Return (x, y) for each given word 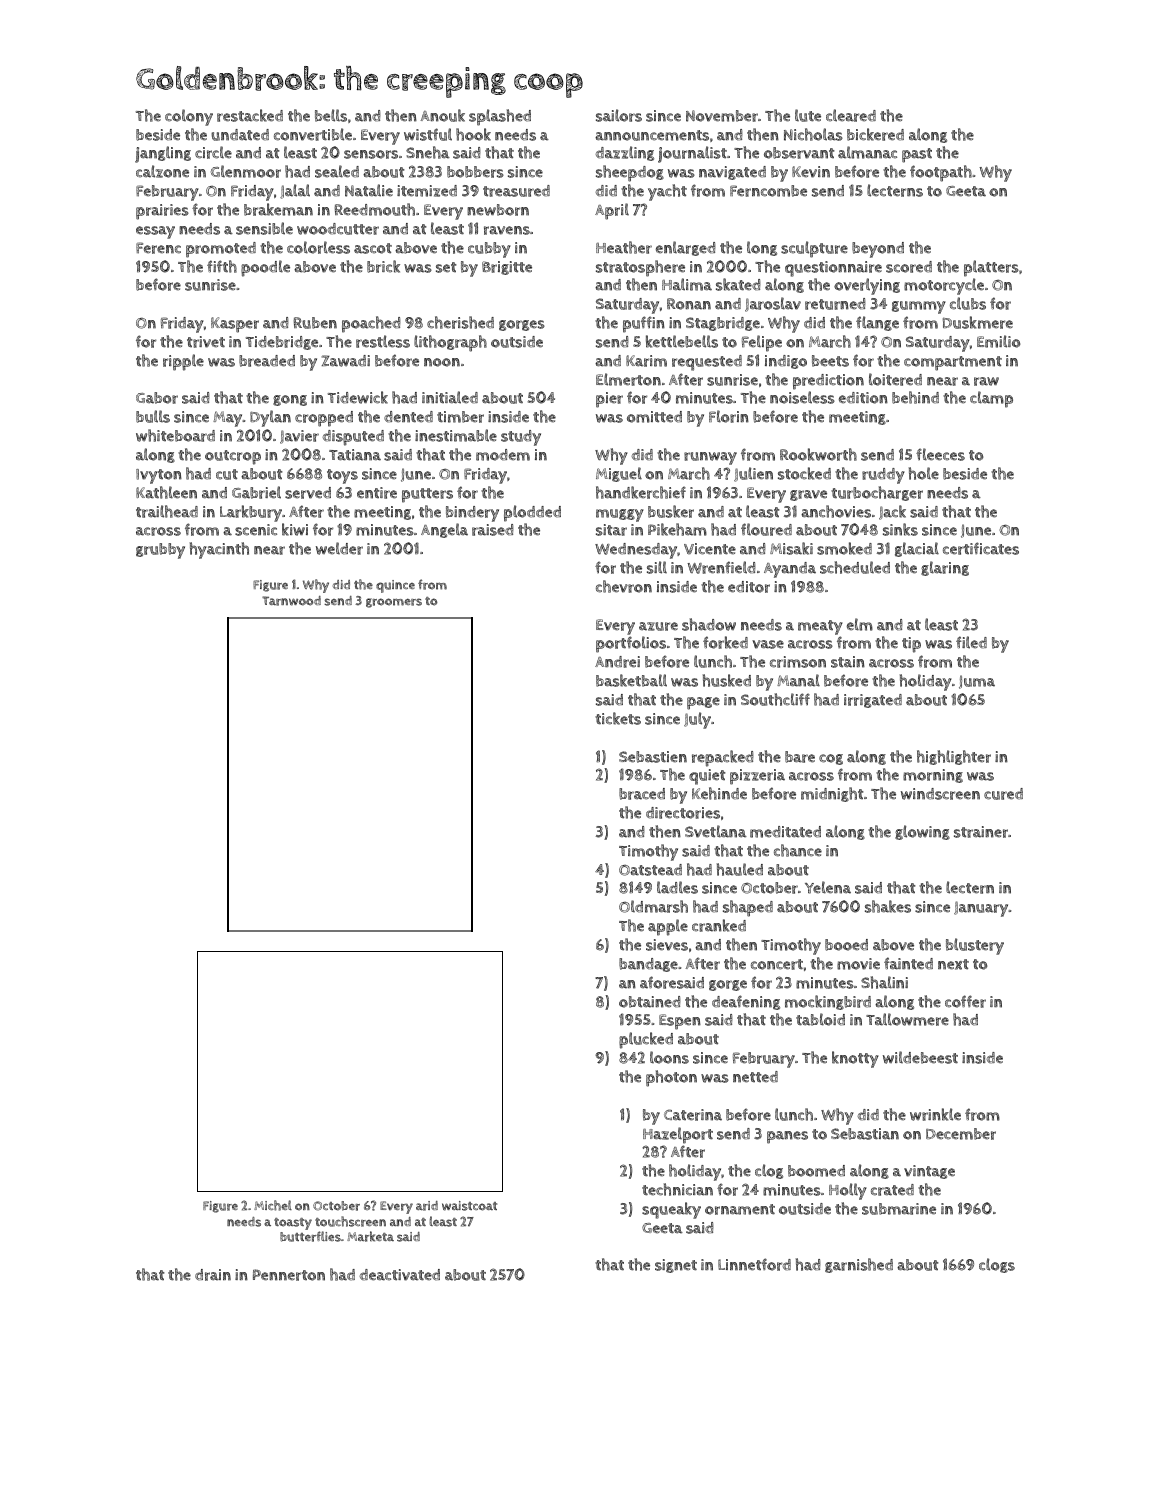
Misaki (791, 548)
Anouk (442, 115)
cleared (851, 115)
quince (395, 586)
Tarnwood (291, 601)
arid (427, 1206)
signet (676, 1266)
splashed (500, 117)
